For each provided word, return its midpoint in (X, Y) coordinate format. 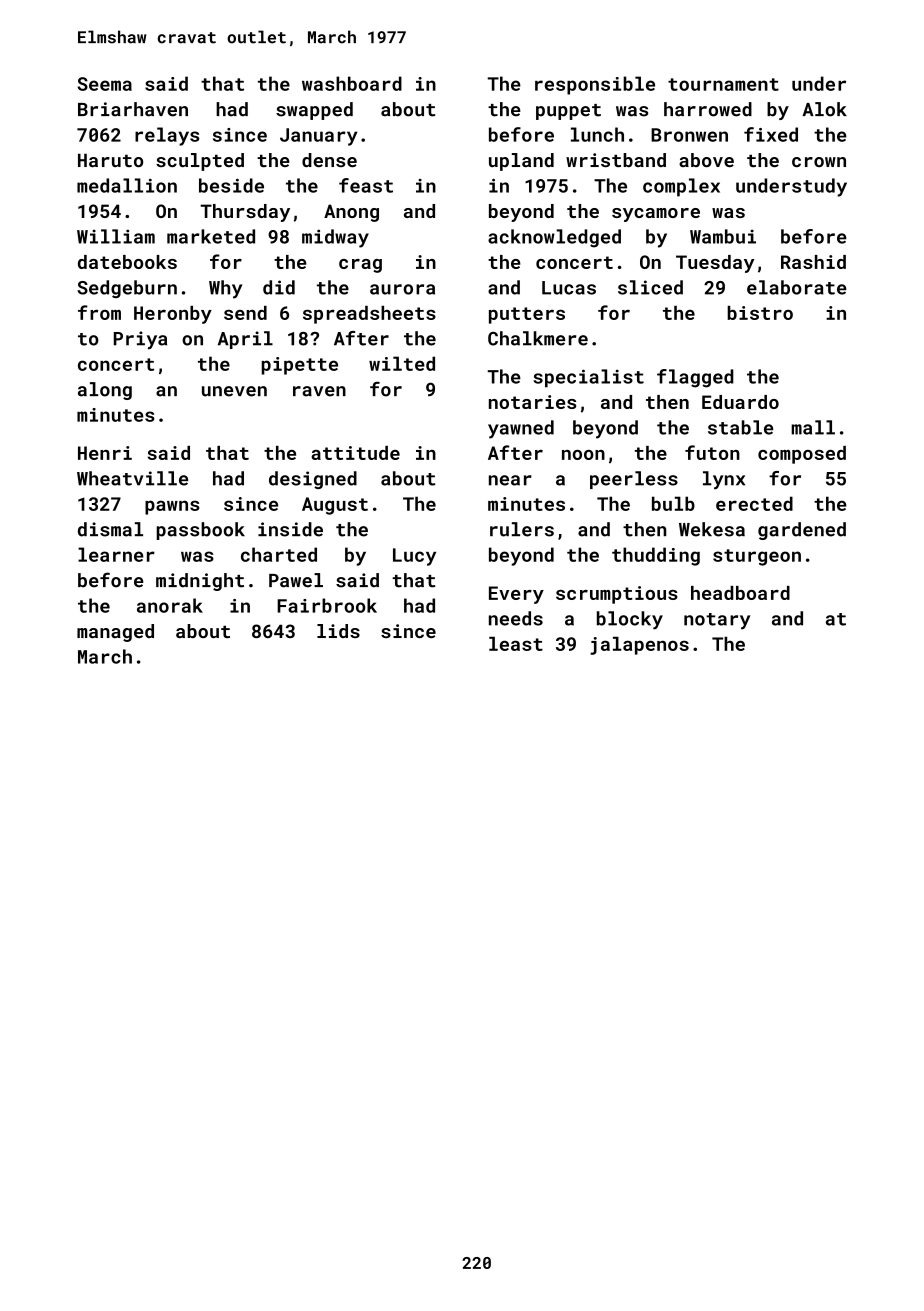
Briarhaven (133, 109)
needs (516, 618)
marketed (211, 236)
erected (754, 503)
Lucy (414, 557)
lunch (597, 134)
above (706, 160)
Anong (351, 213)
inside (290, 529)
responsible (595, 85)
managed (115, 633)
